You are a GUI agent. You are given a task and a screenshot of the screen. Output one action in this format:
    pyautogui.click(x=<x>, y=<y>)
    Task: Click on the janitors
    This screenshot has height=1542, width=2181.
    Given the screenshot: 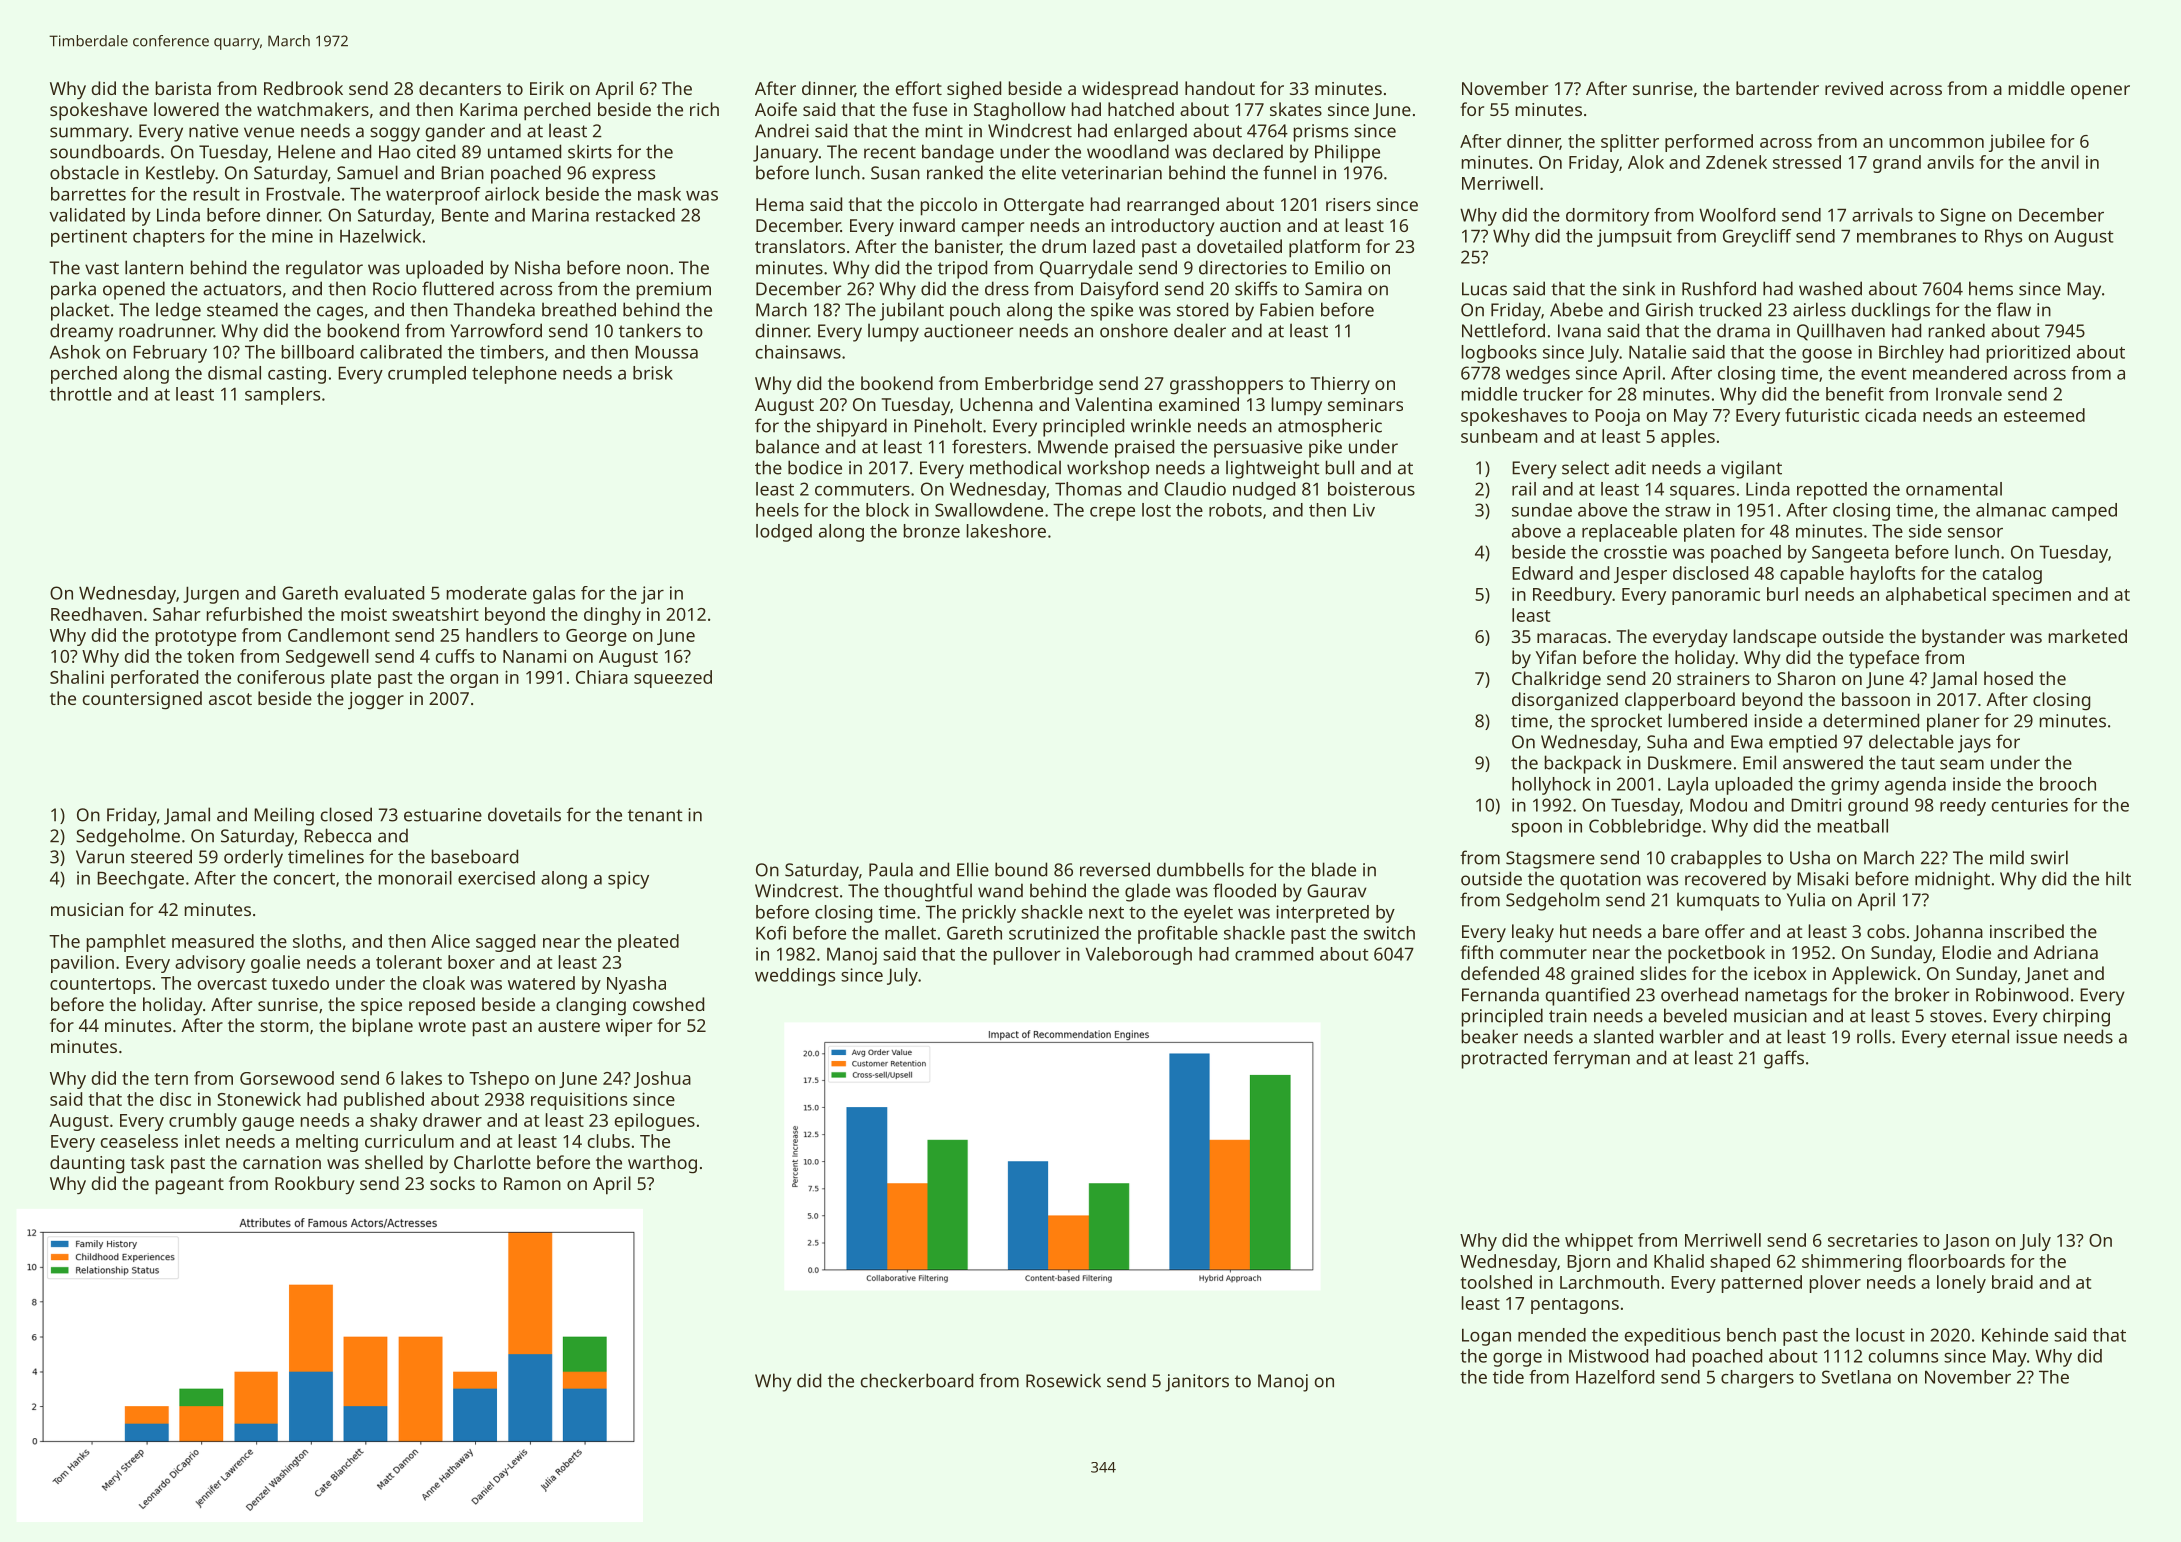 What is the action you would take?
    pyautogui.click(x=1197, y=1383)
